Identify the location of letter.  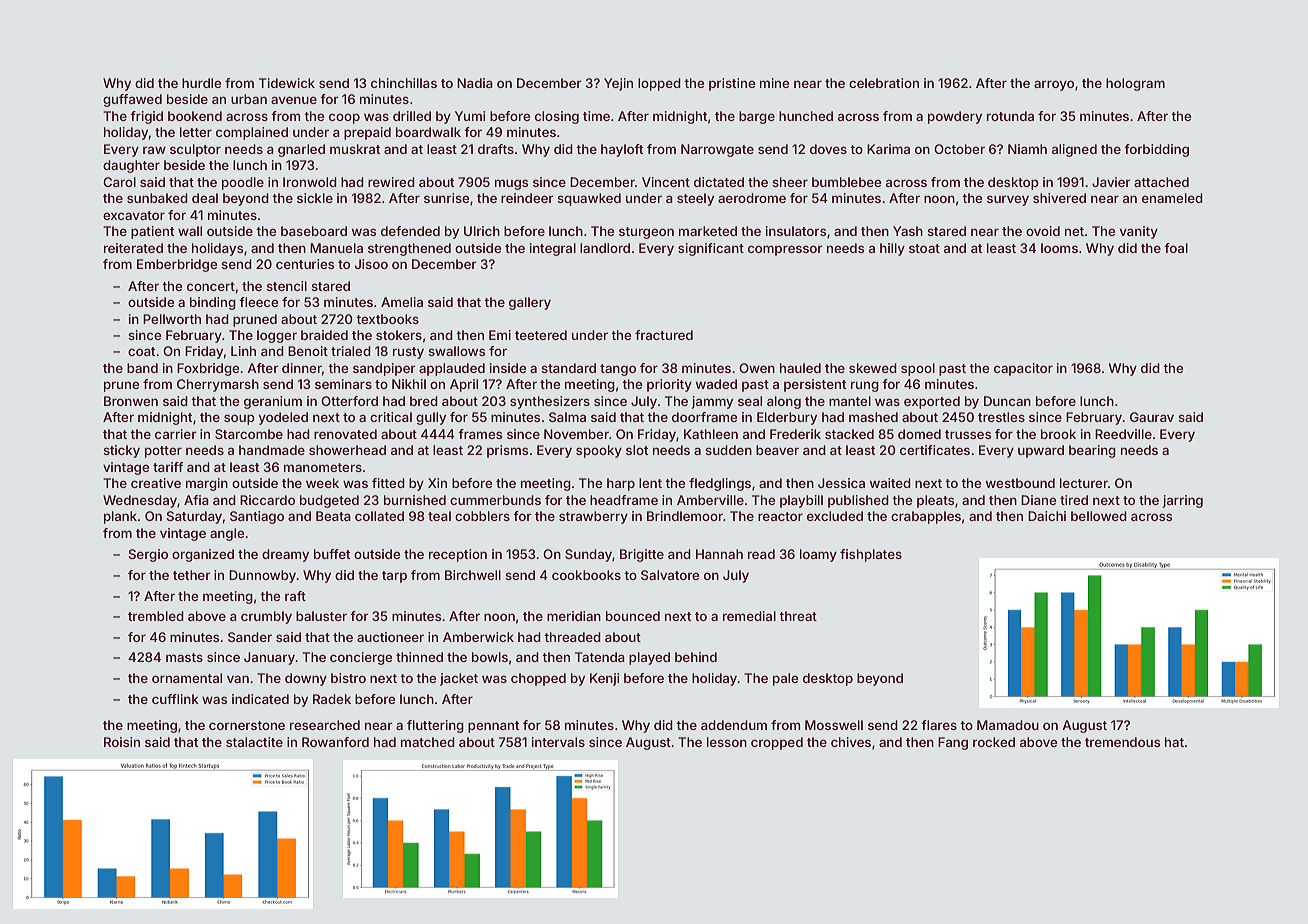
(196, 132).
